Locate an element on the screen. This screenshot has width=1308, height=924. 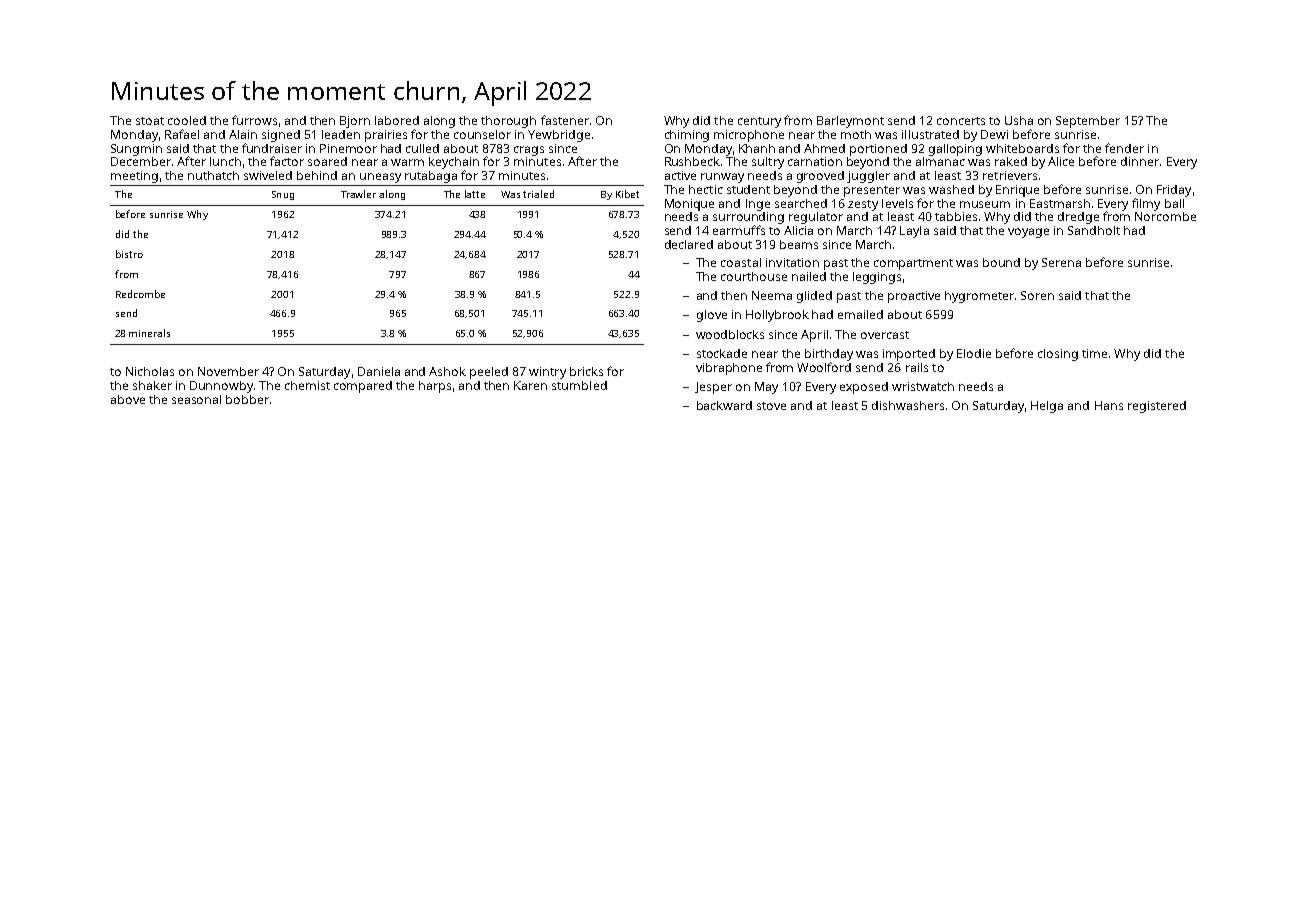
seasonal is located at coordinates (196, 399).
